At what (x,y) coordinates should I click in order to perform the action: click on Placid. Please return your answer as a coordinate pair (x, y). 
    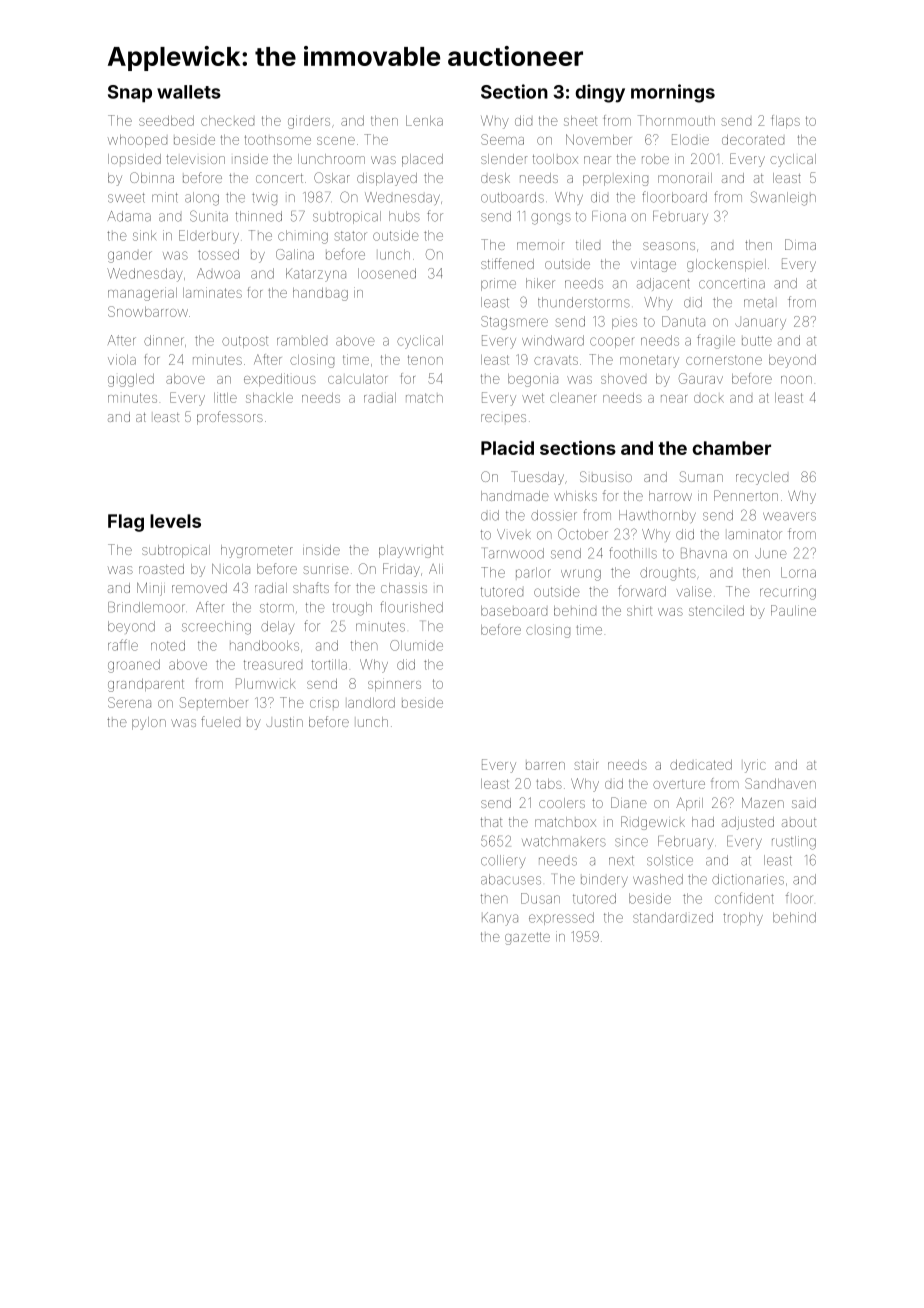
    Looking at the image, I should click on (507, 448).
